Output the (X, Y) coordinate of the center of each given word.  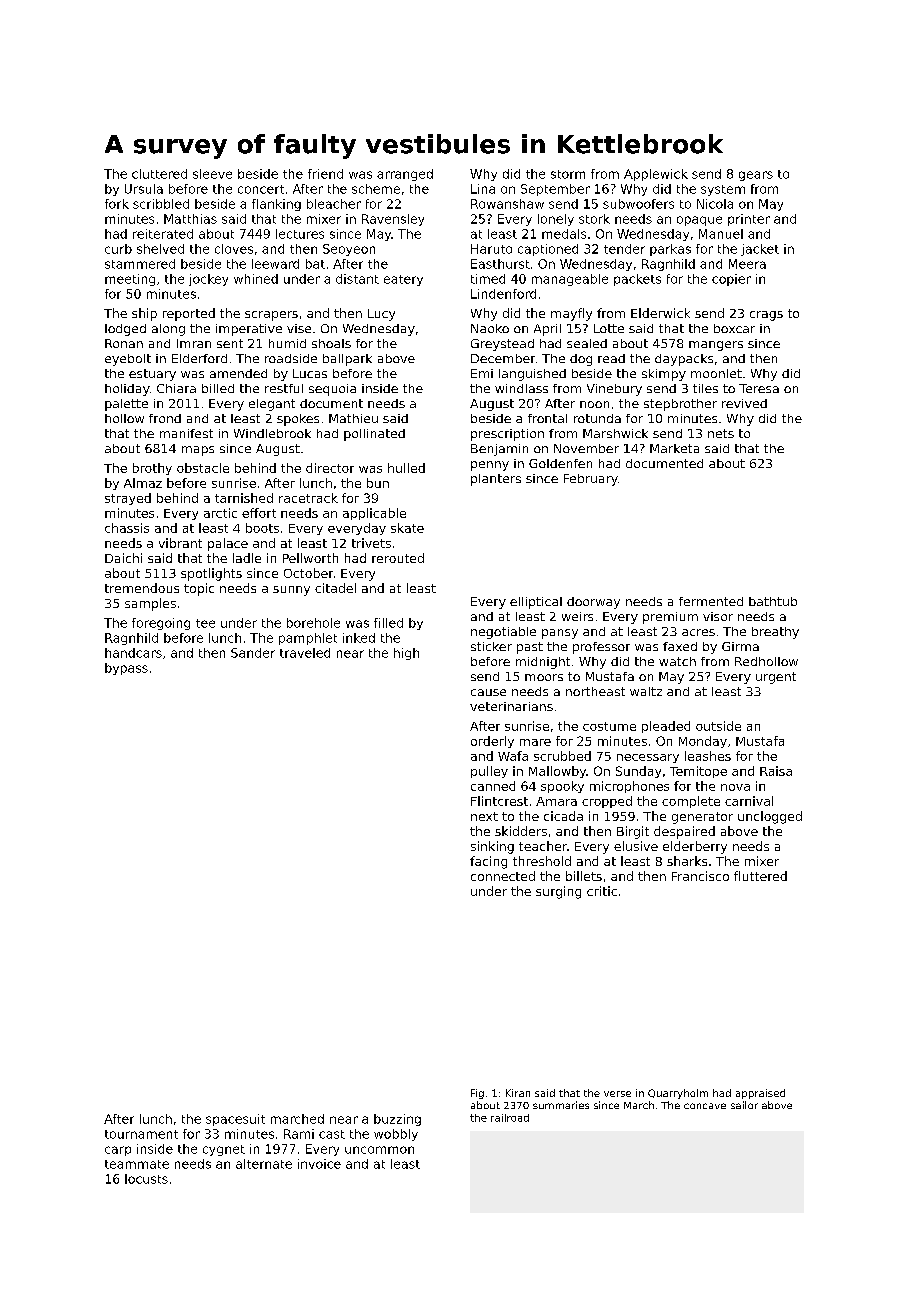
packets (637, 280)
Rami (299, 1134)
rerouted (398, 558)
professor (601, 648)
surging (558, 892)
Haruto (491, 249)
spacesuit (235, 1120)
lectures (300, 234)
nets (721, 433)
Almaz (143, 483)
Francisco (700, 876)
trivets (371, 543)
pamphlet (308, 639)
